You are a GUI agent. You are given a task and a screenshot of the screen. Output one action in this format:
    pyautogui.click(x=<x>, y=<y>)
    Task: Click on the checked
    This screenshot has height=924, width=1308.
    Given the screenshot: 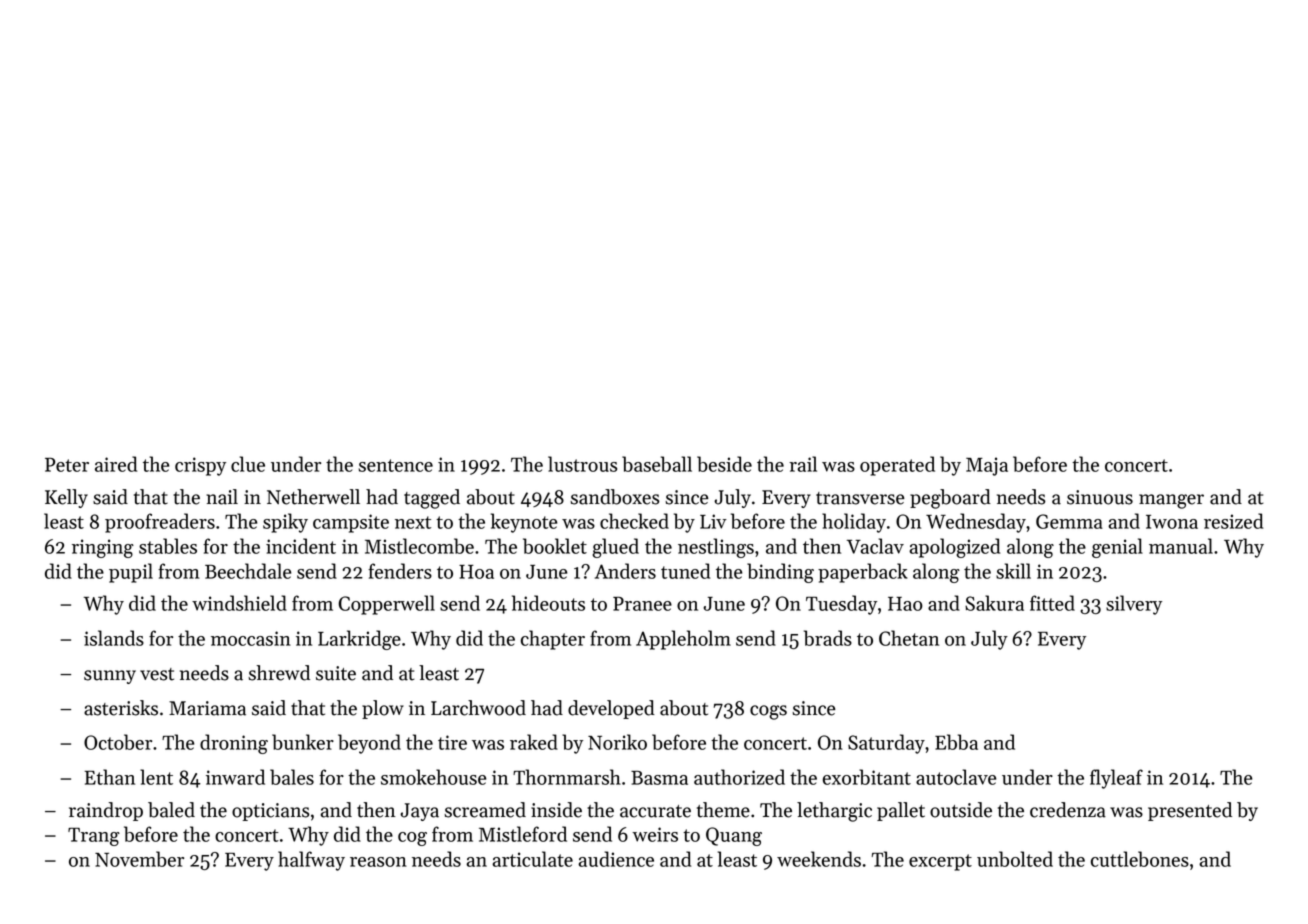 What is the action you would take?
    pyautogui.click(x=634, y=521)
